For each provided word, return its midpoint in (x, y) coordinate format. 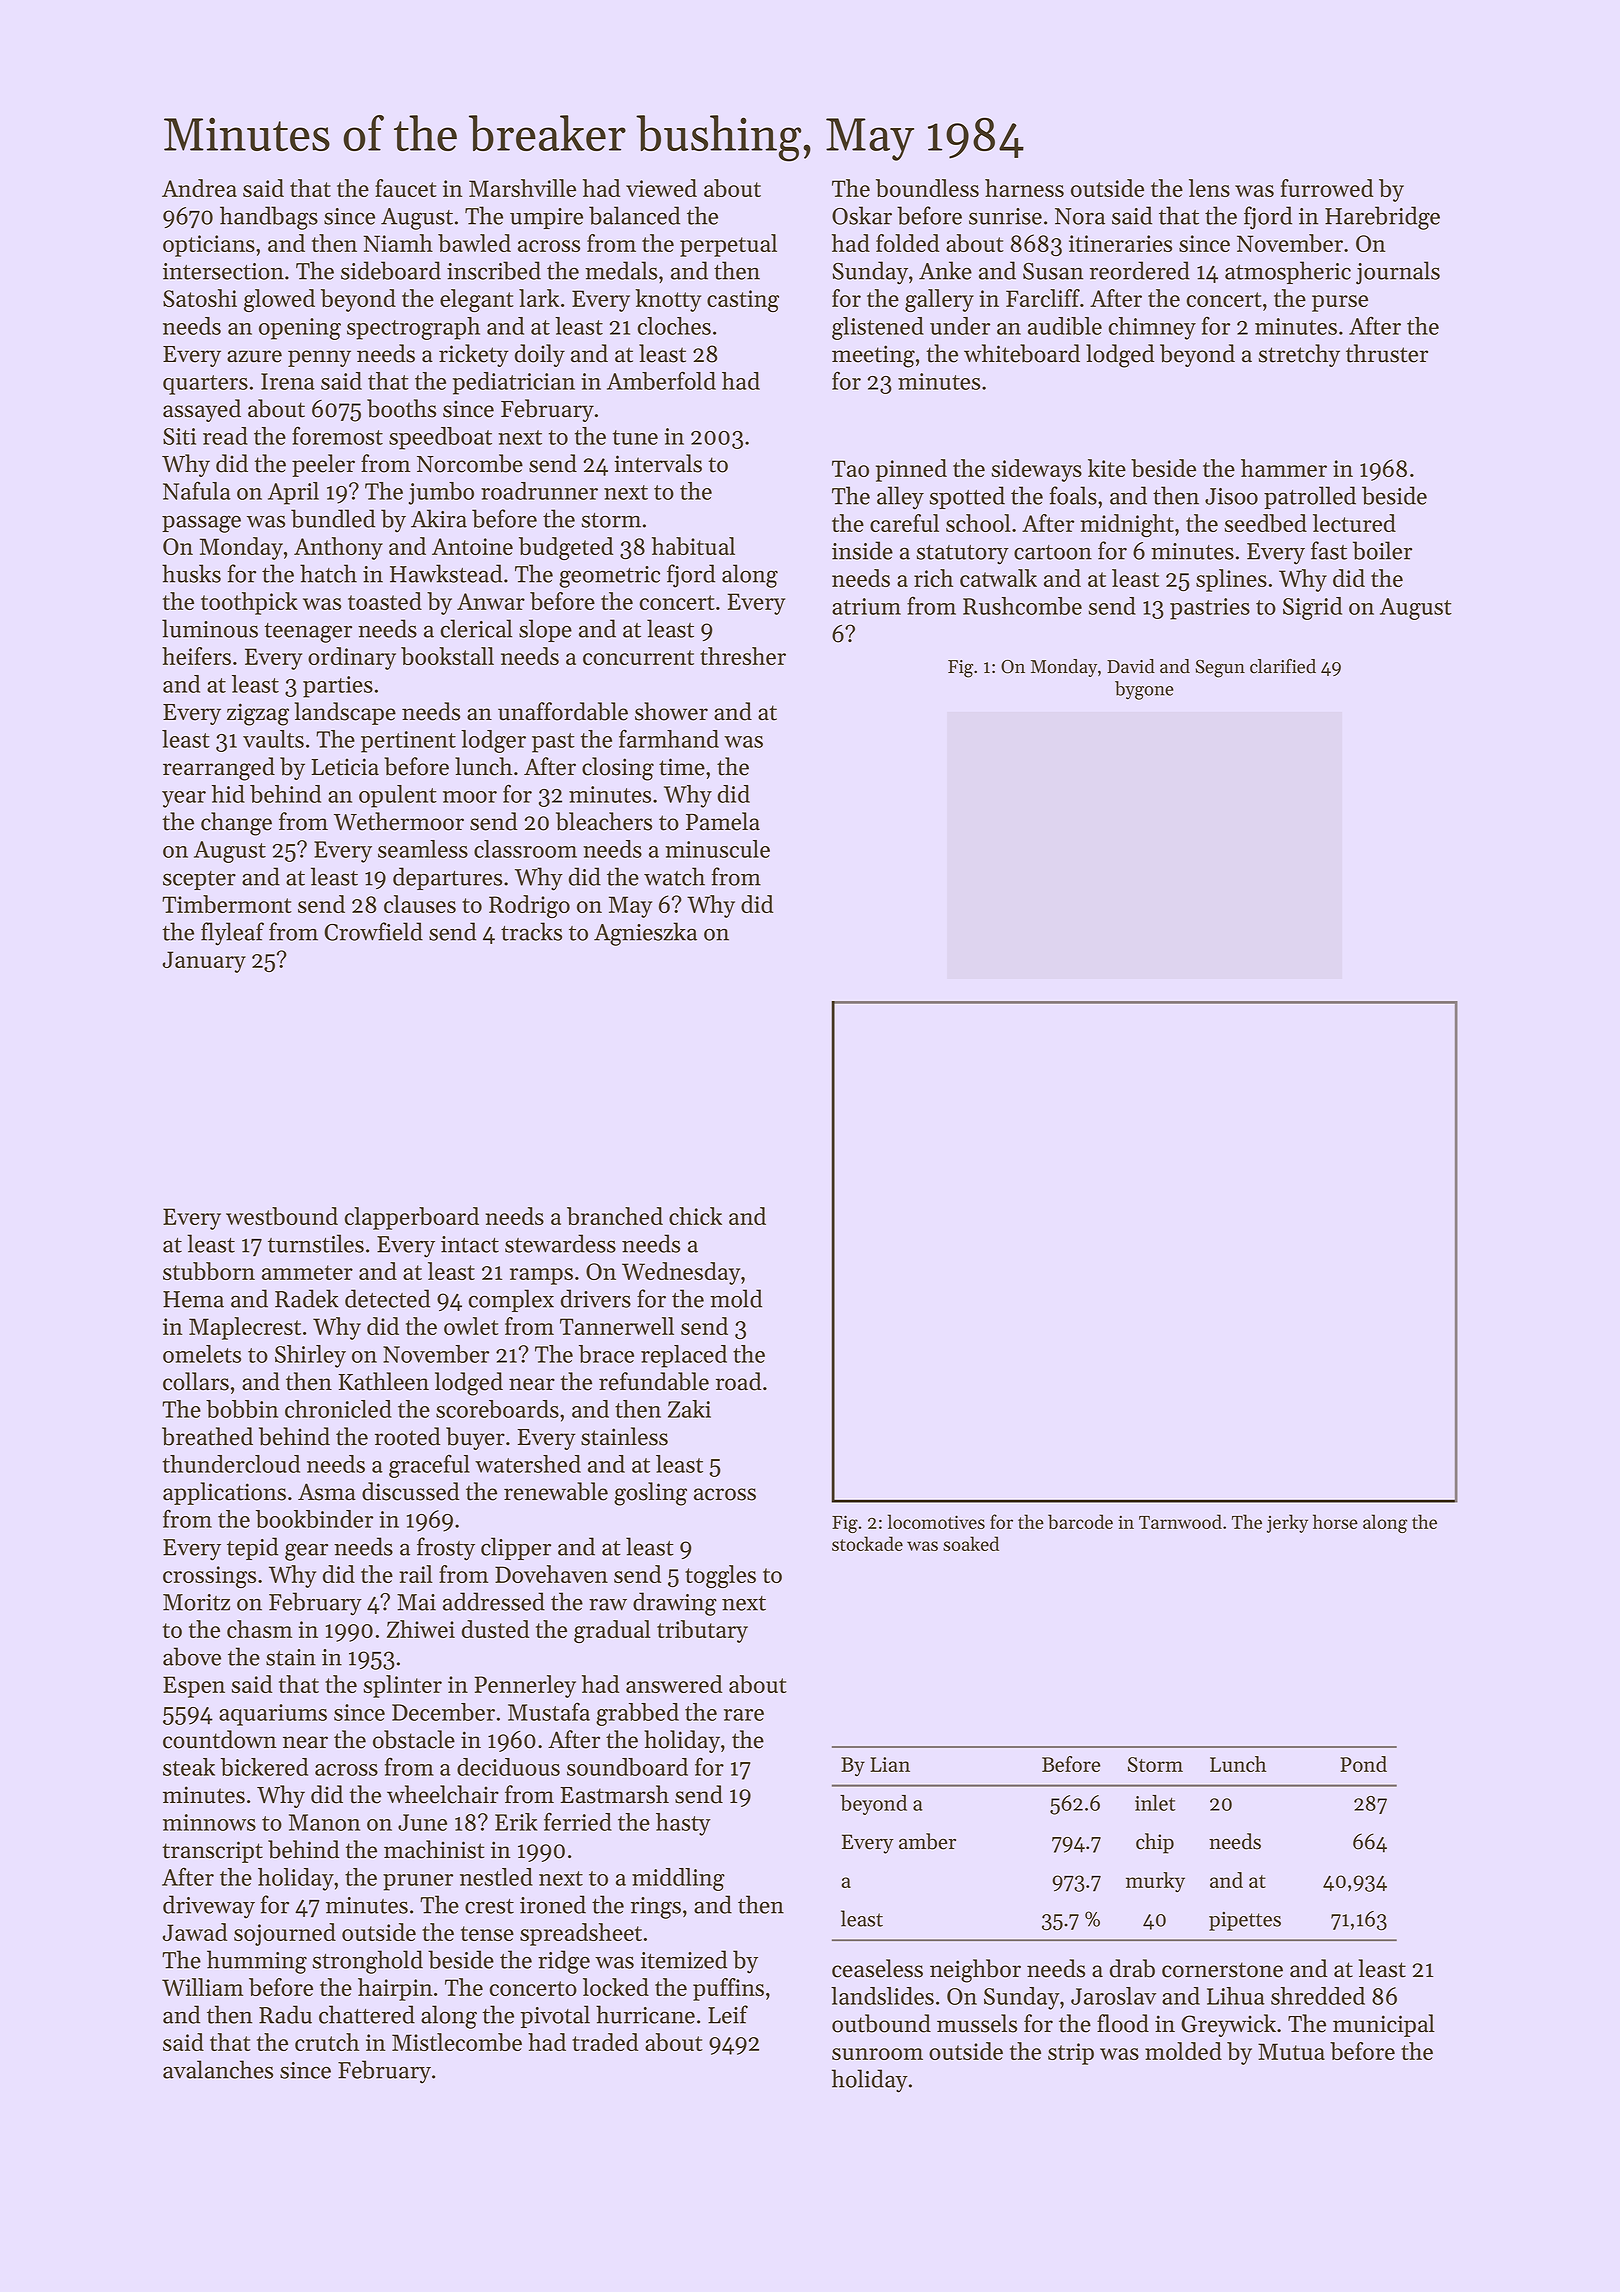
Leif (728, 2014)
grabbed (637, 1714)
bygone (1144, 690)
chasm (259, 1629)
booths (401, 408)
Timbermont (227, 904)
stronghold (367, 1962)
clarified (1283, 666)
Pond (1363, 1764)
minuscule (717, 849)
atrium (866, 606)
